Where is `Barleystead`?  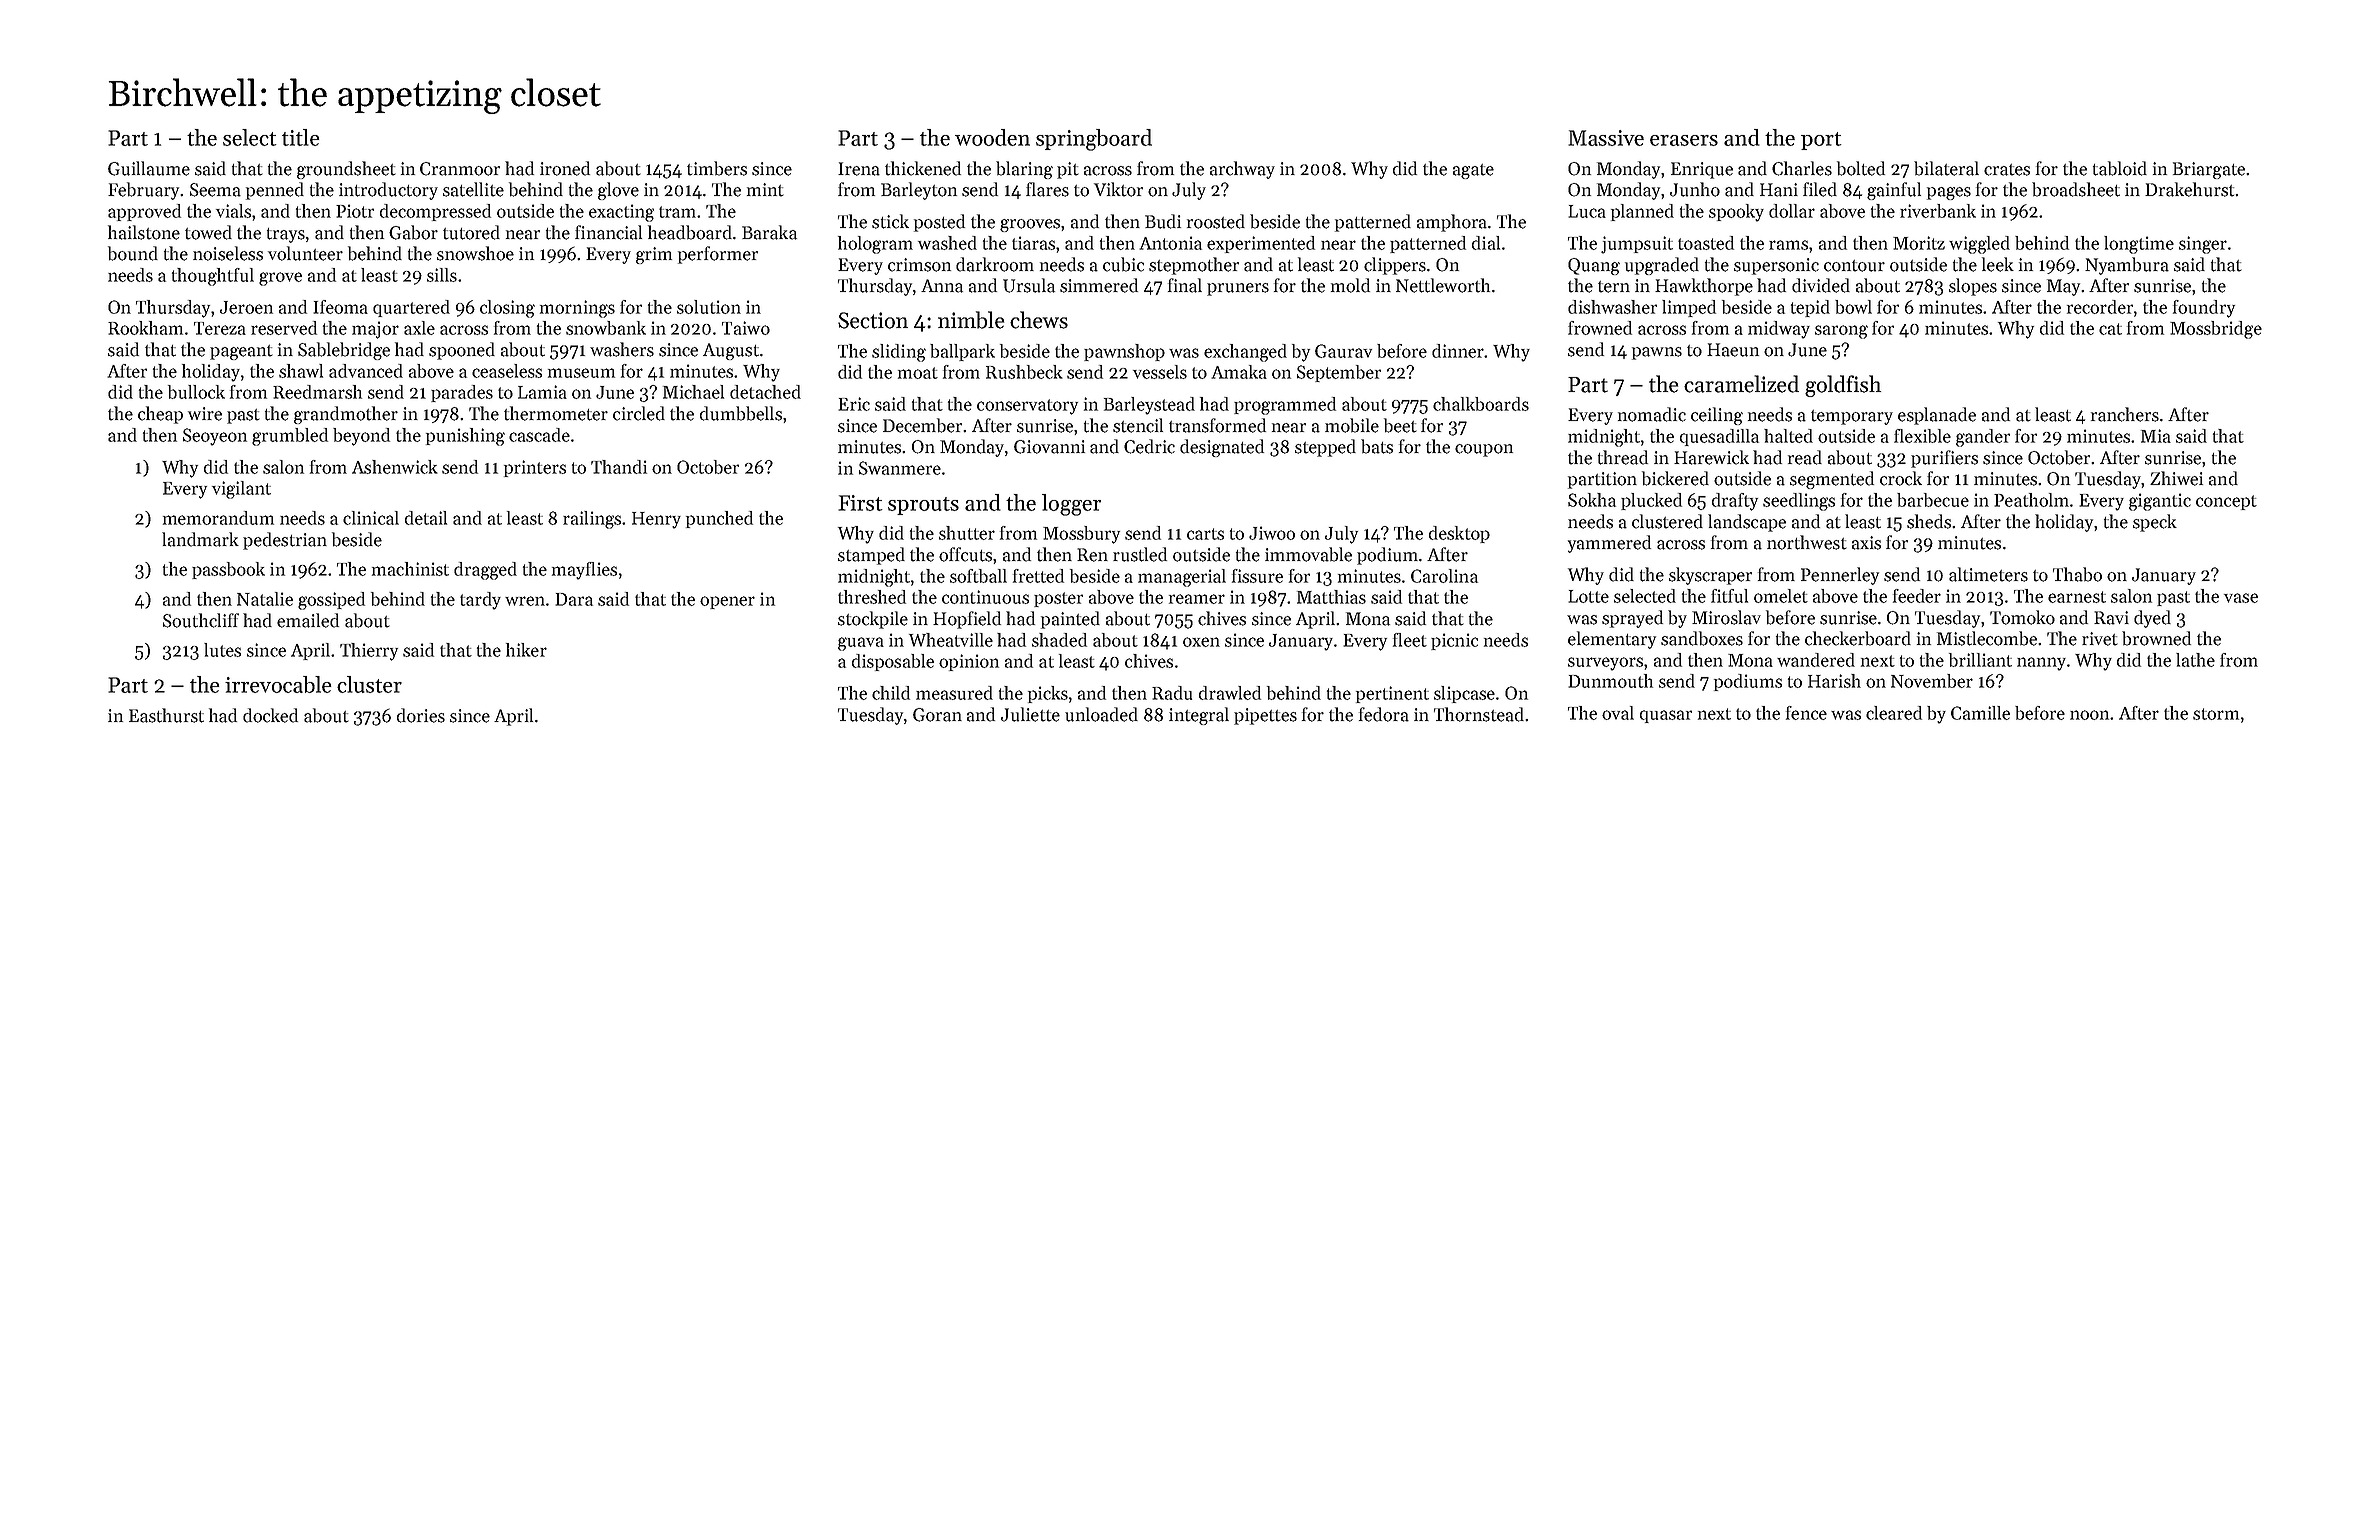 Barleystead is located at coordinates (1149, 406).
